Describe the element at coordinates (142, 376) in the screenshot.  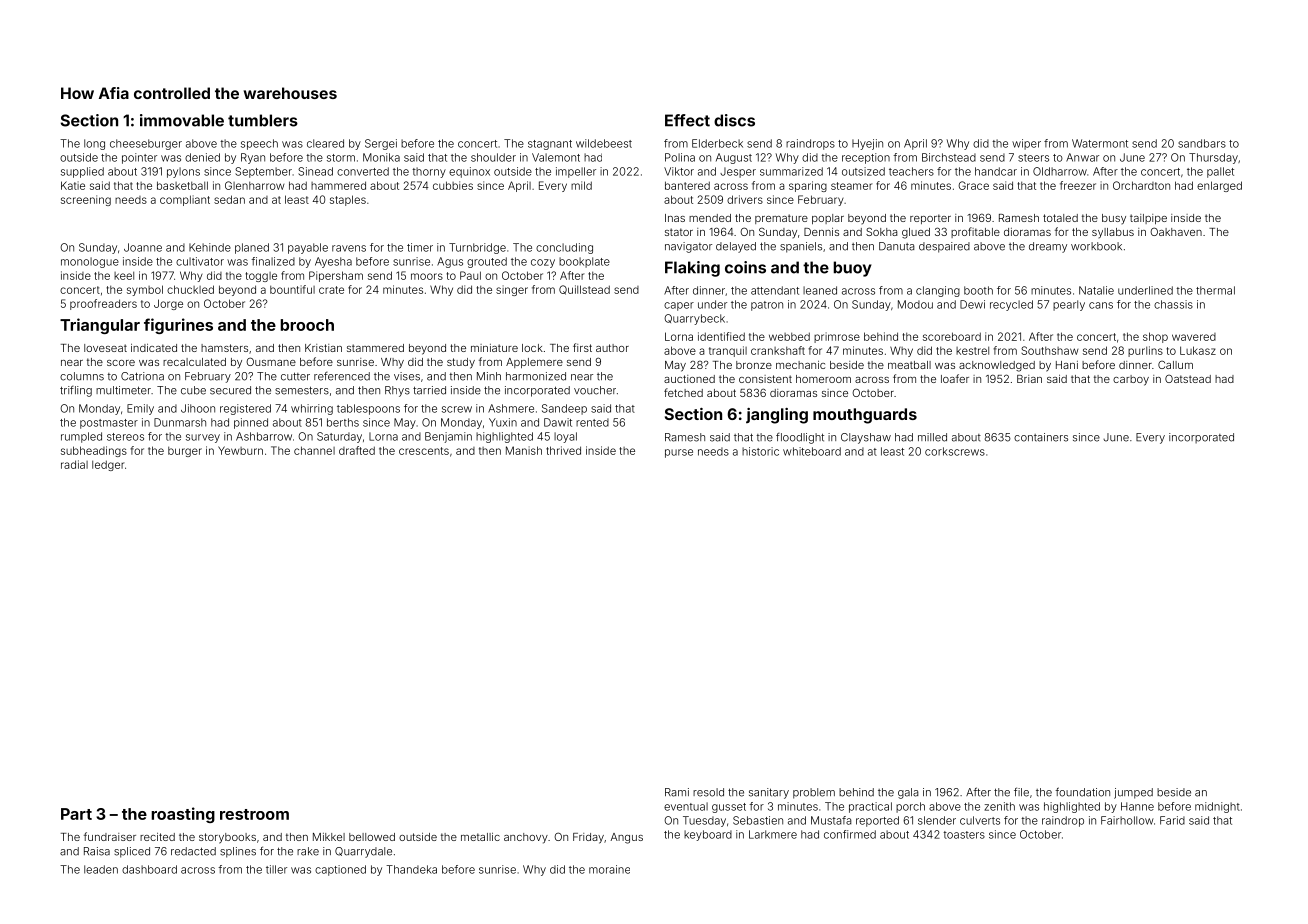
I see `Catriona` at that location.
